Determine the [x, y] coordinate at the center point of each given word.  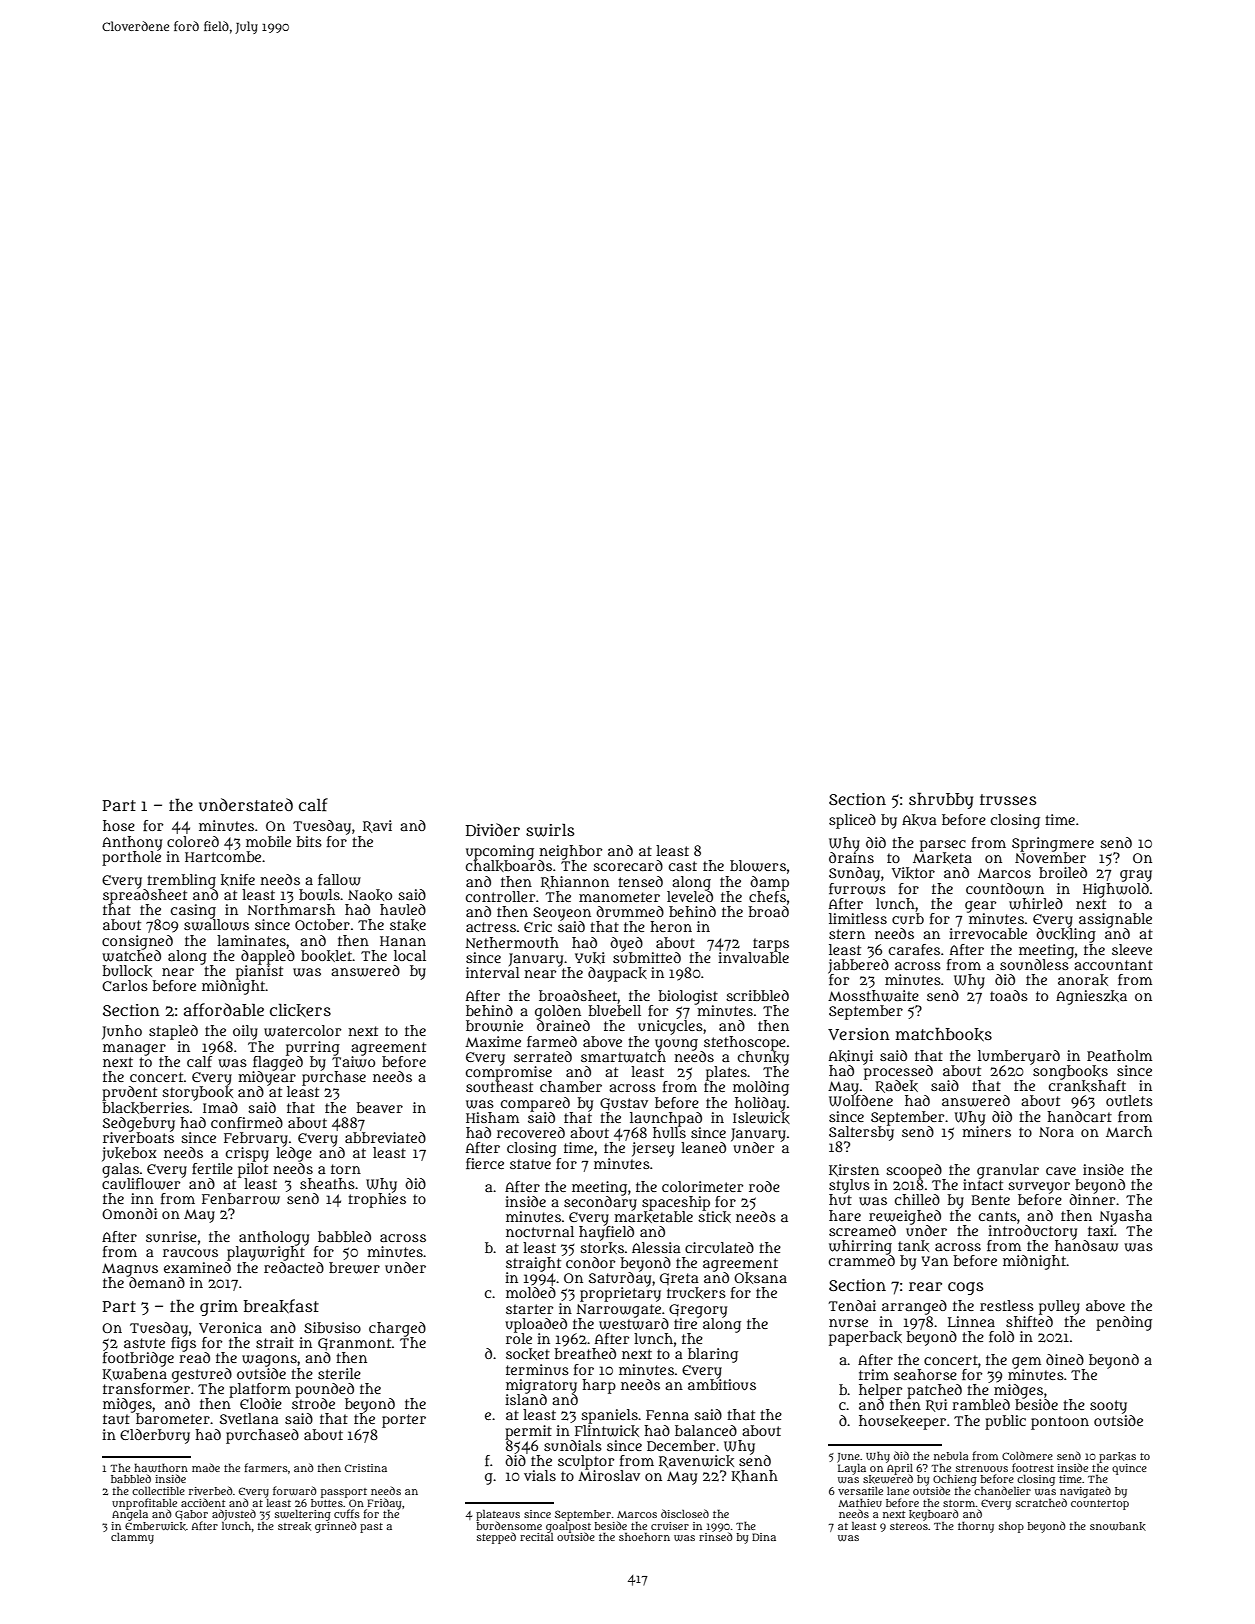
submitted [647, 957]
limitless [858, 918]
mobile [268, 841]
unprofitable [144, 1503]
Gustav [624, 1104]
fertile [212, 1168]
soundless [1034, 964]
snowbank [1118, 1526]
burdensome [509, 1525]
